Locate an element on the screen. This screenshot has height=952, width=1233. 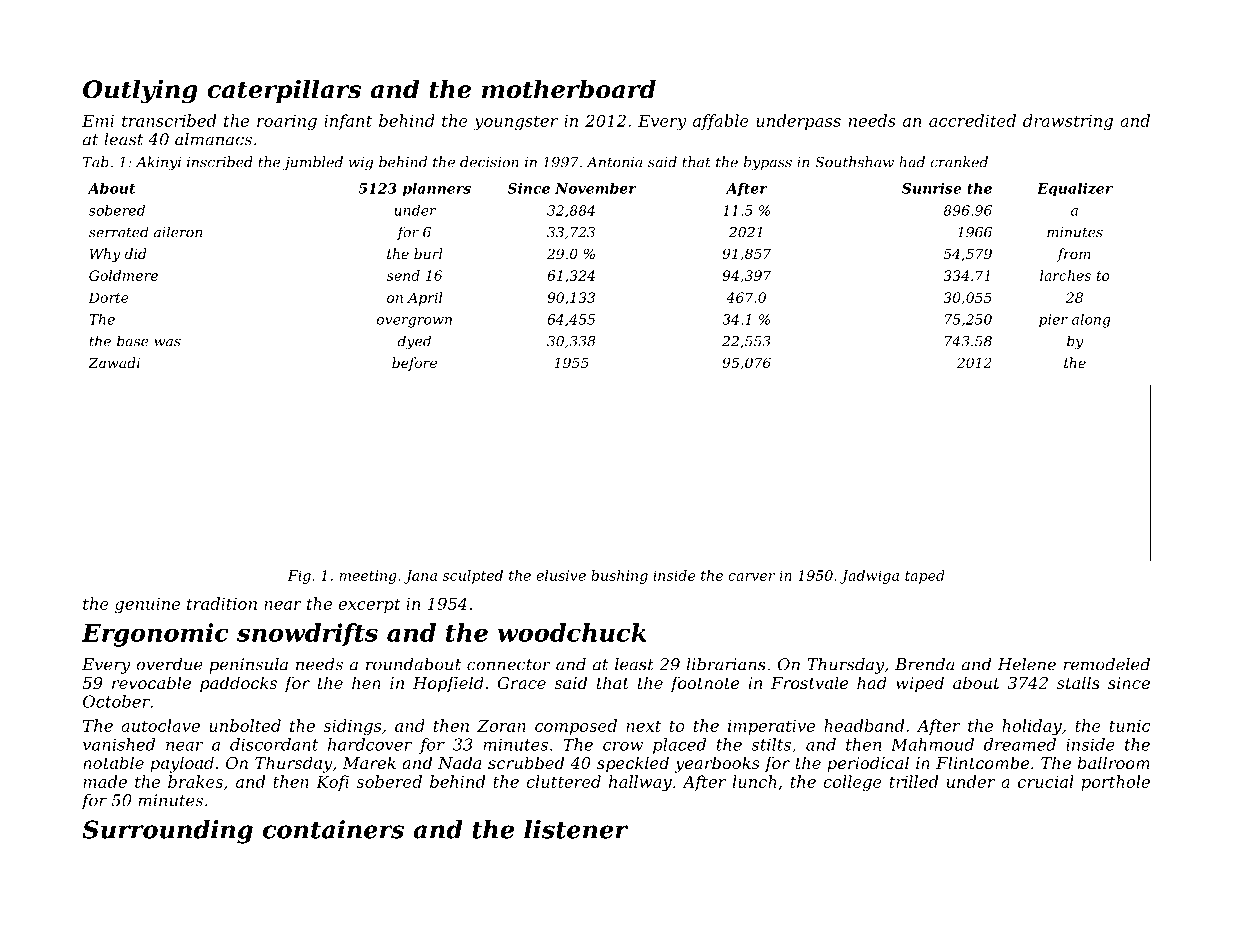
November is located at coordinates (596, 188).
